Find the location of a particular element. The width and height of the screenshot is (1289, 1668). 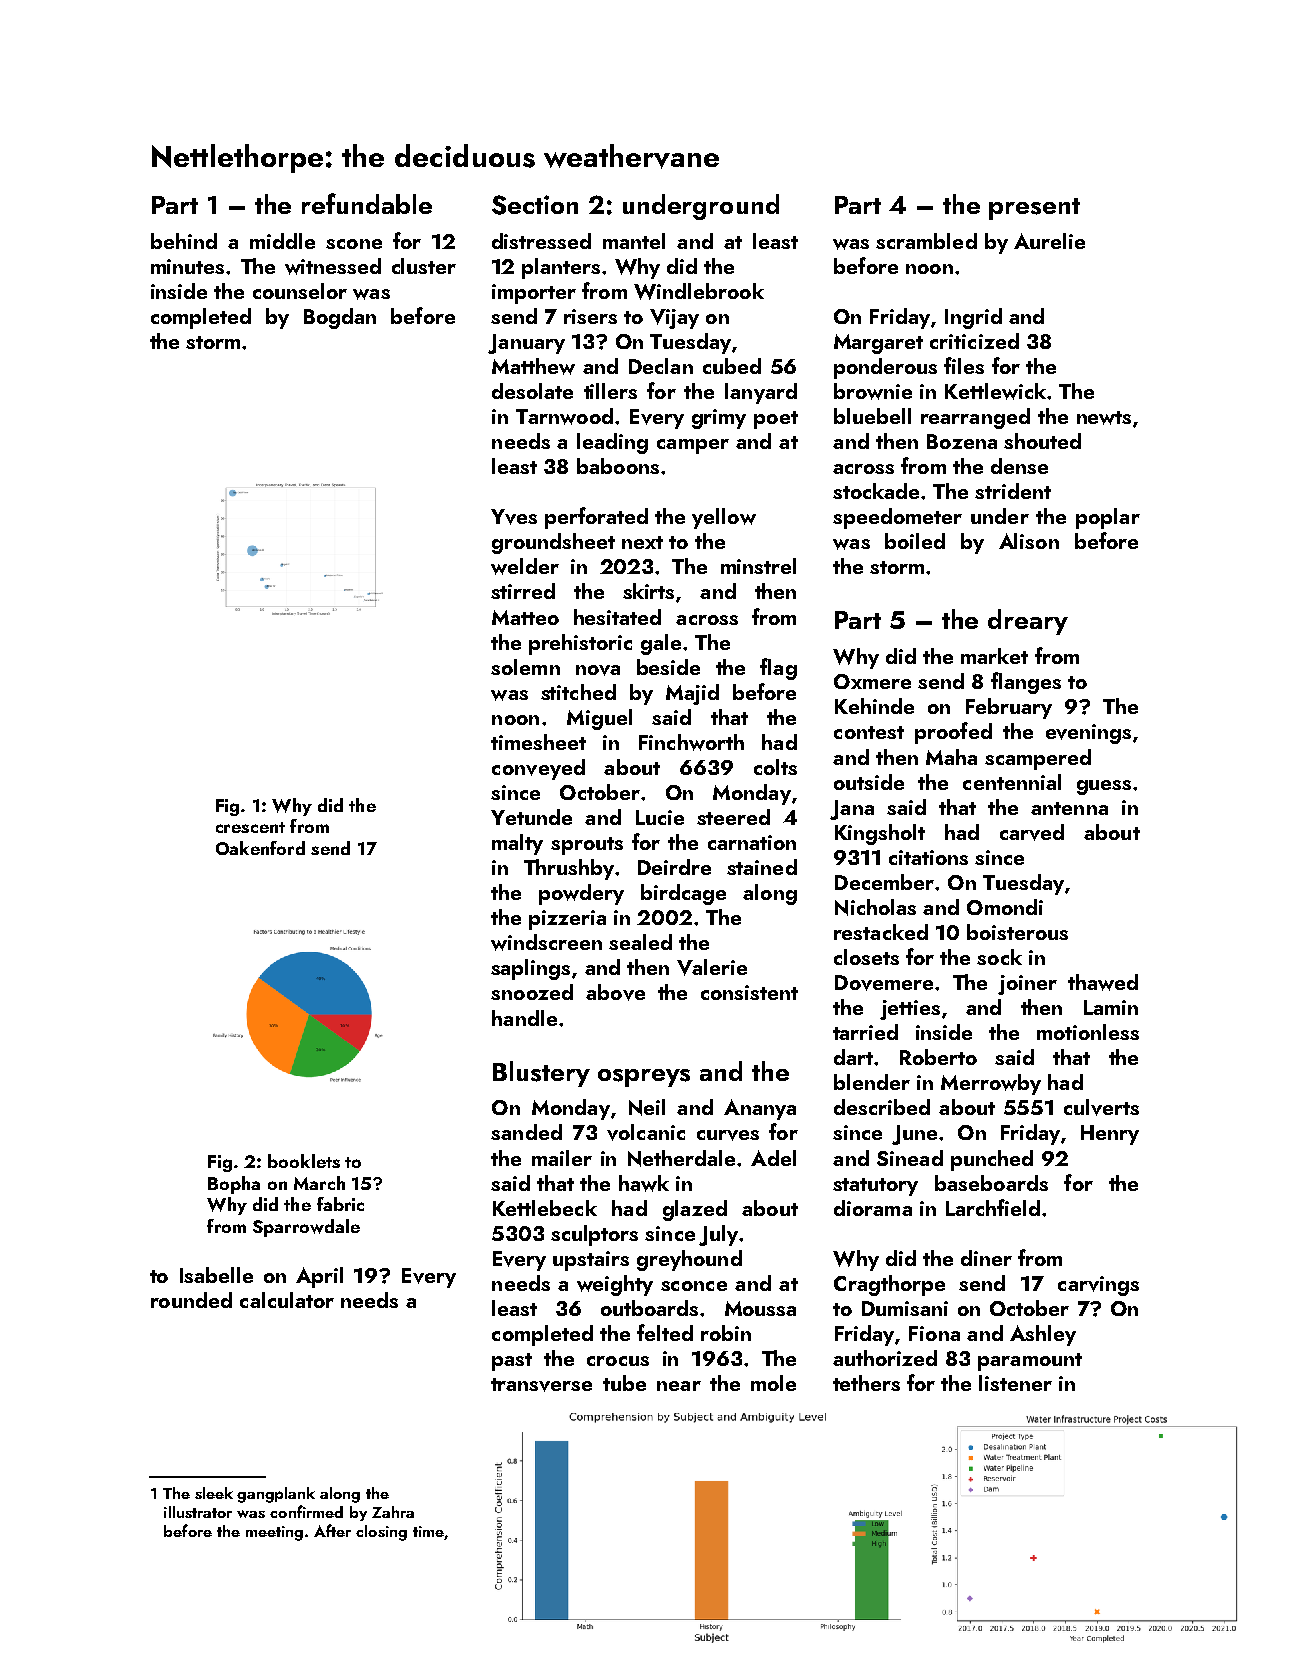

Majid is located at coordinates (692, 694).
